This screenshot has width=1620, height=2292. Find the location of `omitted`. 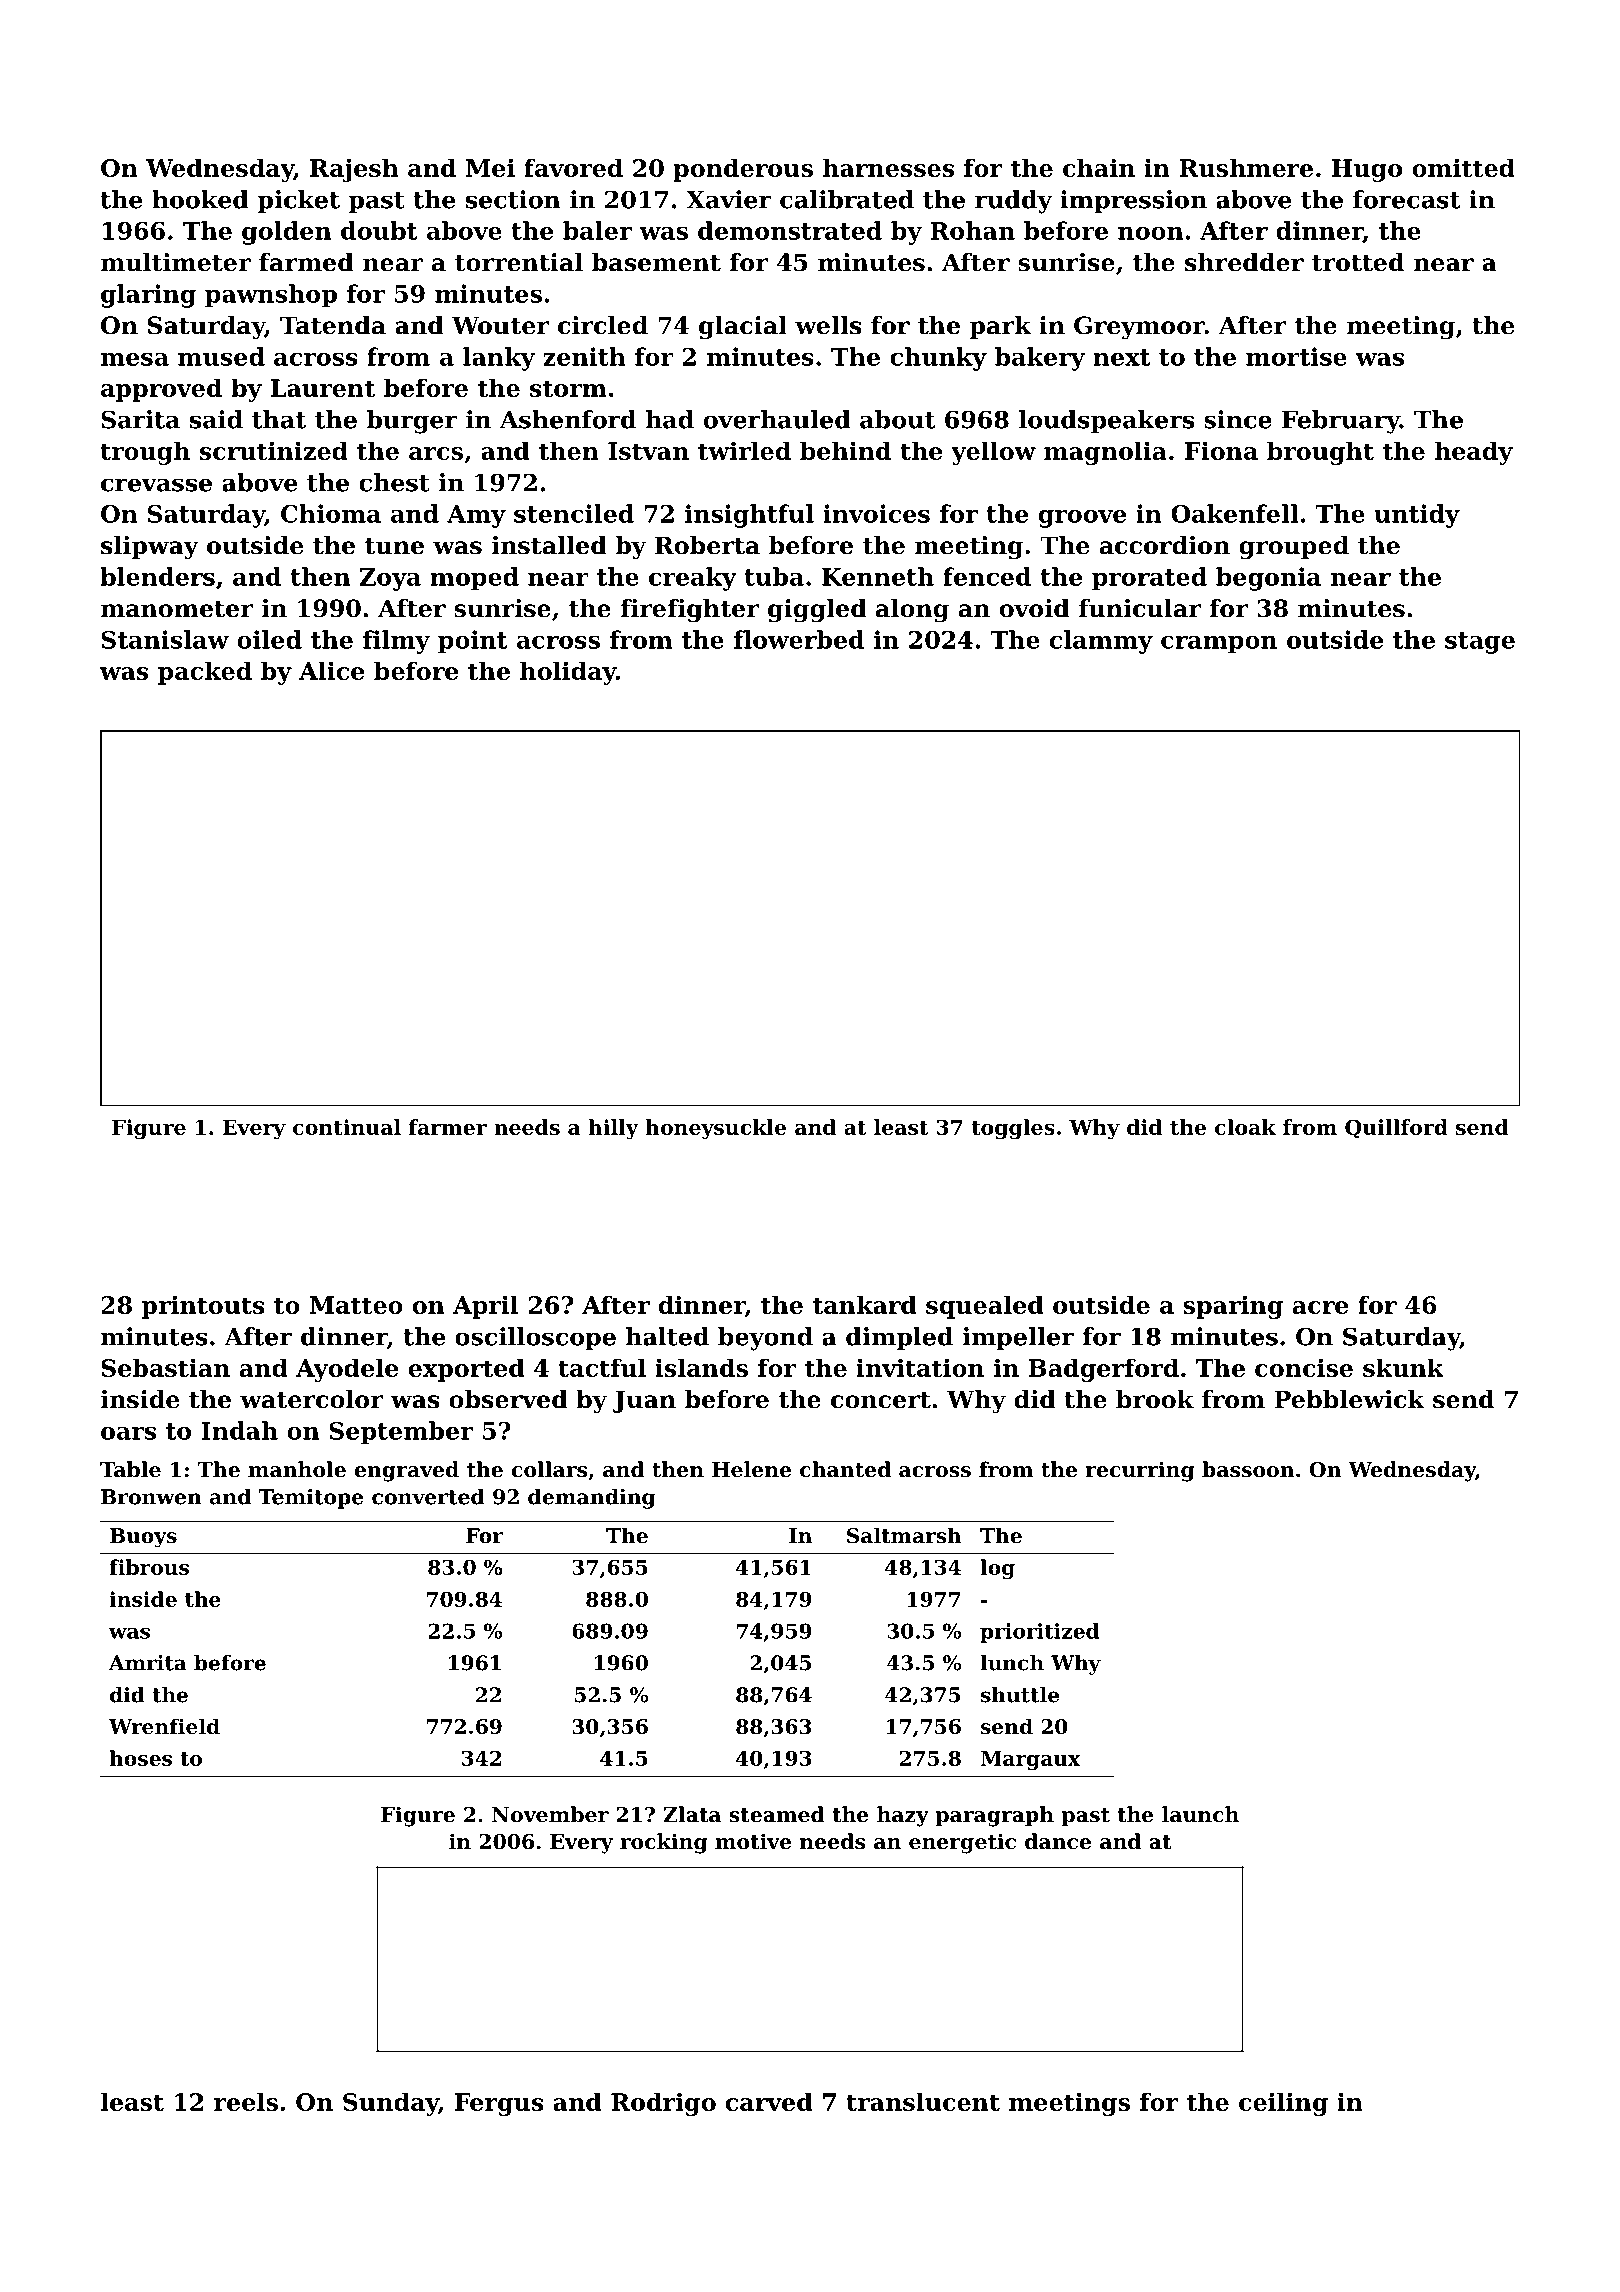

omitted is located at coordinates (1463, 167).
